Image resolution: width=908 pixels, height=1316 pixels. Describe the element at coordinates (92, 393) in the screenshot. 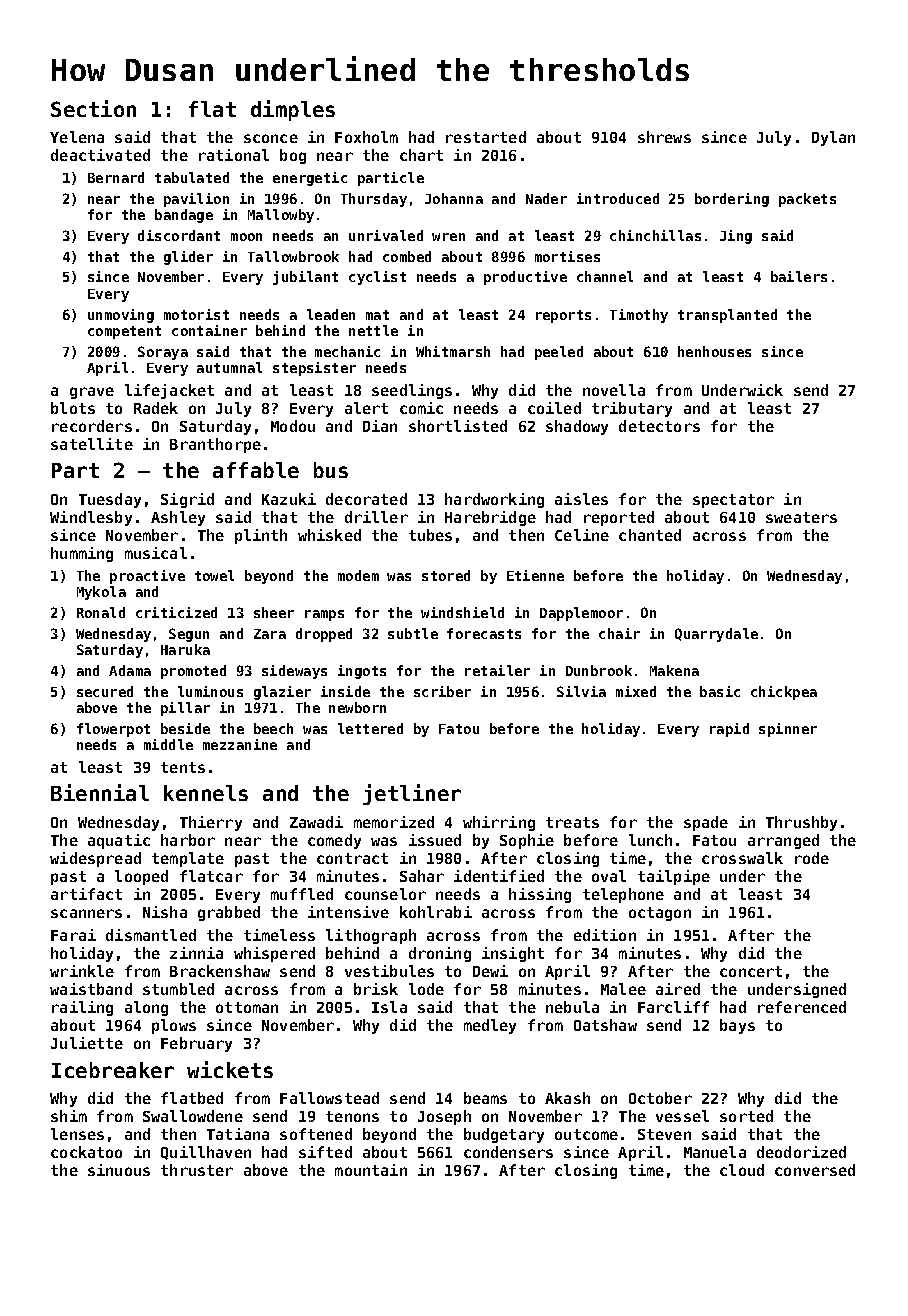

I see `grave` at that location.
